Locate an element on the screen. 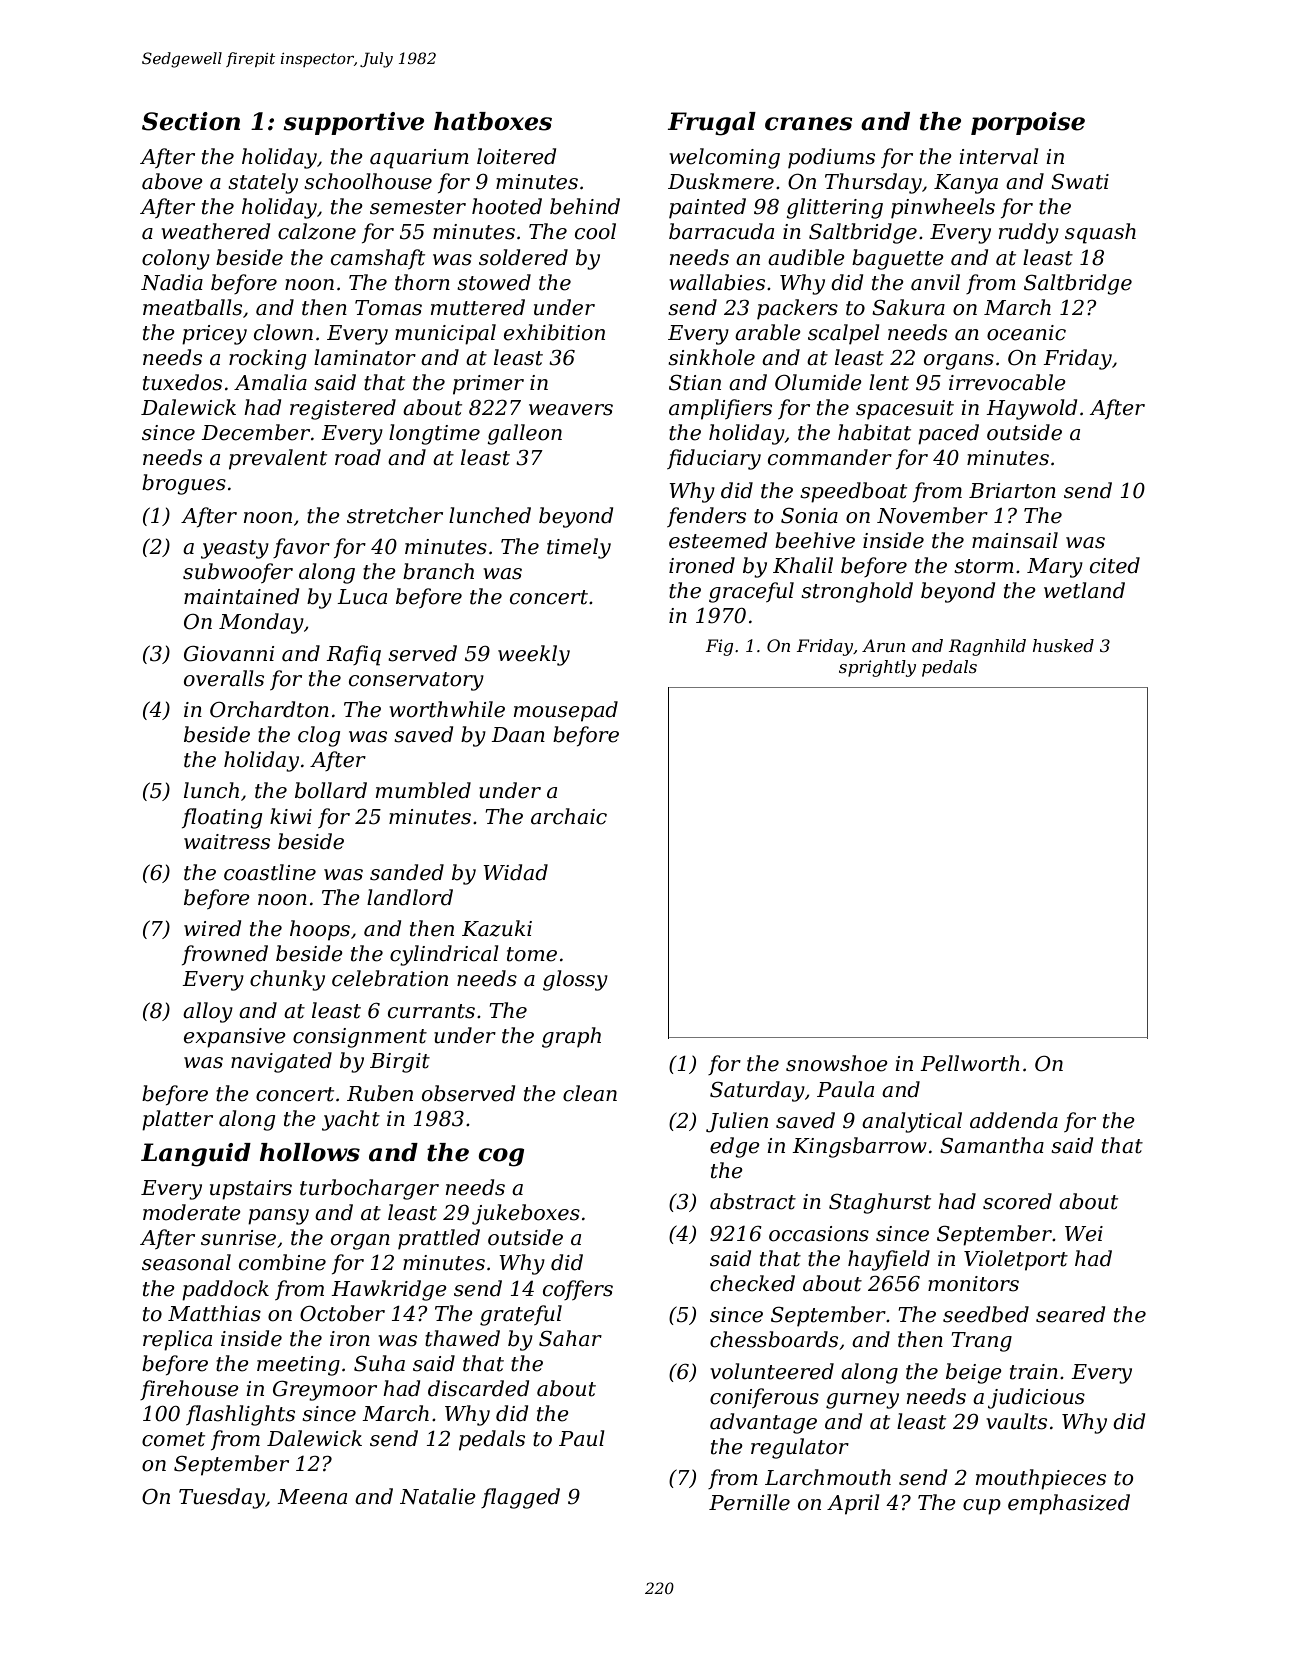 Image resolution: width=1290 pixels, height=1669 pixels. graceful is located at coordinates (751, 592).
